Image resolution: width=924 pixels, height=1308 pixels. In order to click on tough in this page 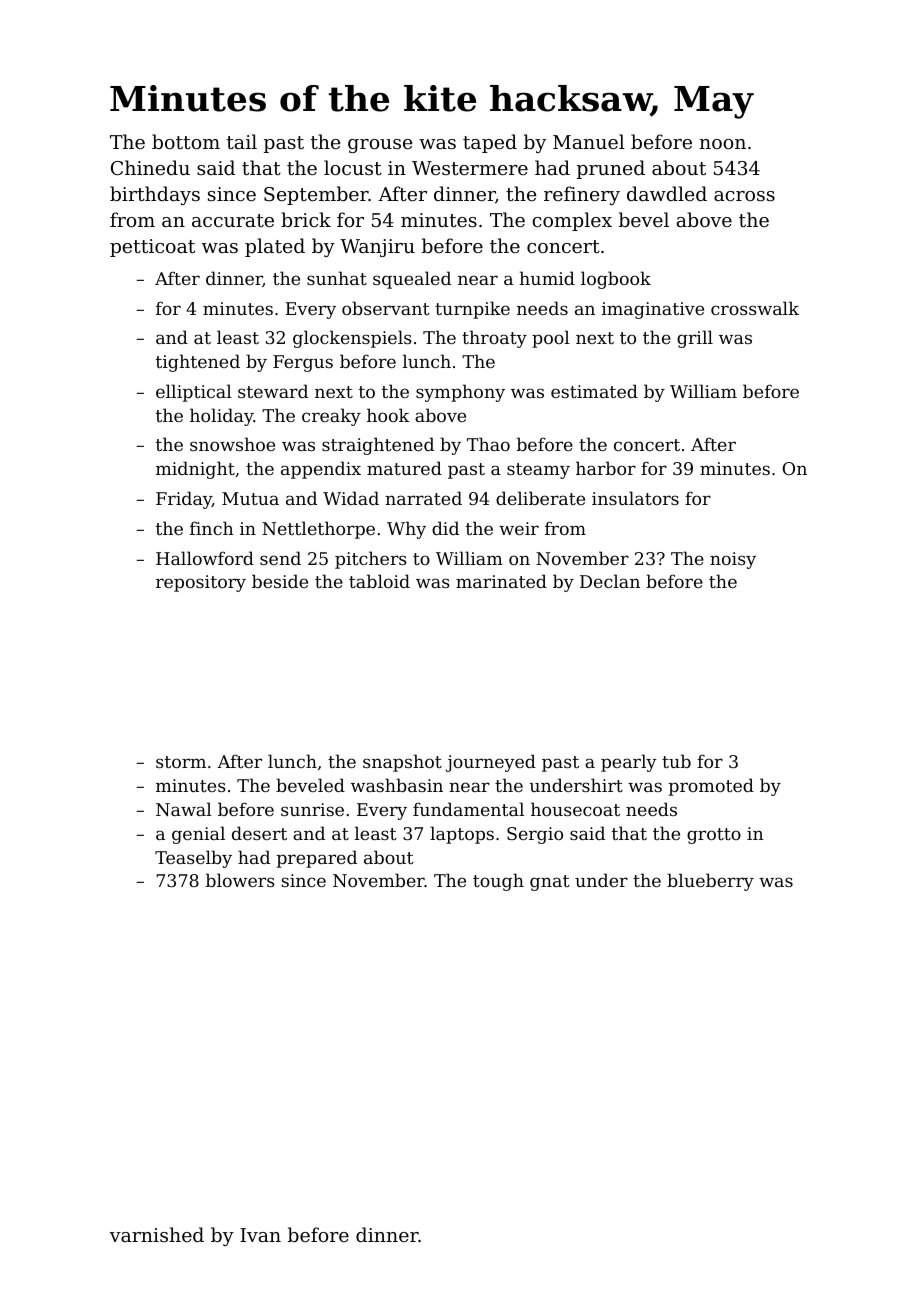, I will do `click(498, 882)`.
